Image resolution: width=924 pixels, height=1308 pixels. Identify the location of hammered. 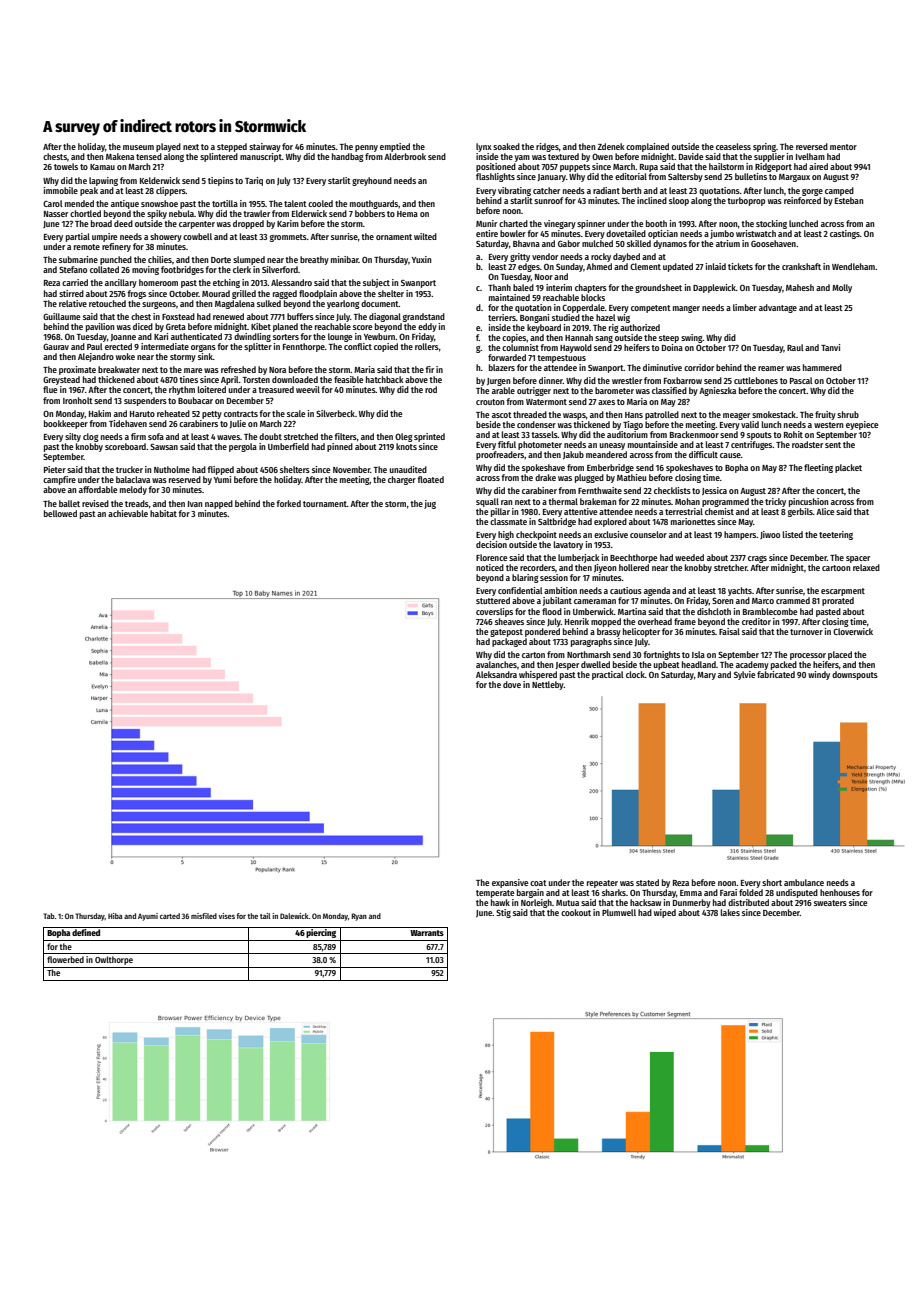
(822, 367).
